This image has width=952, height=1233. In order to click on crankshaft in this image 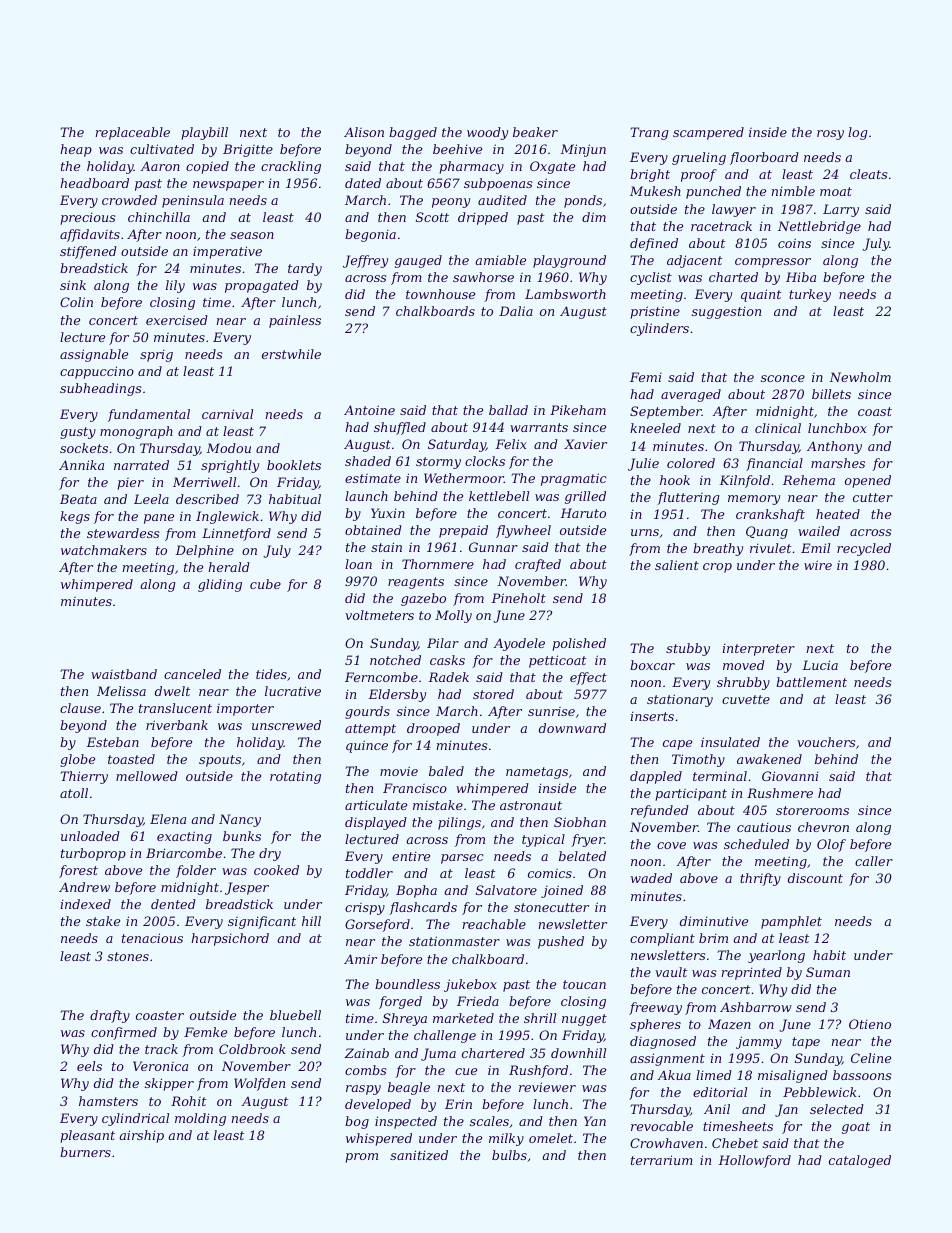, I will do `click(770, 515)`.
